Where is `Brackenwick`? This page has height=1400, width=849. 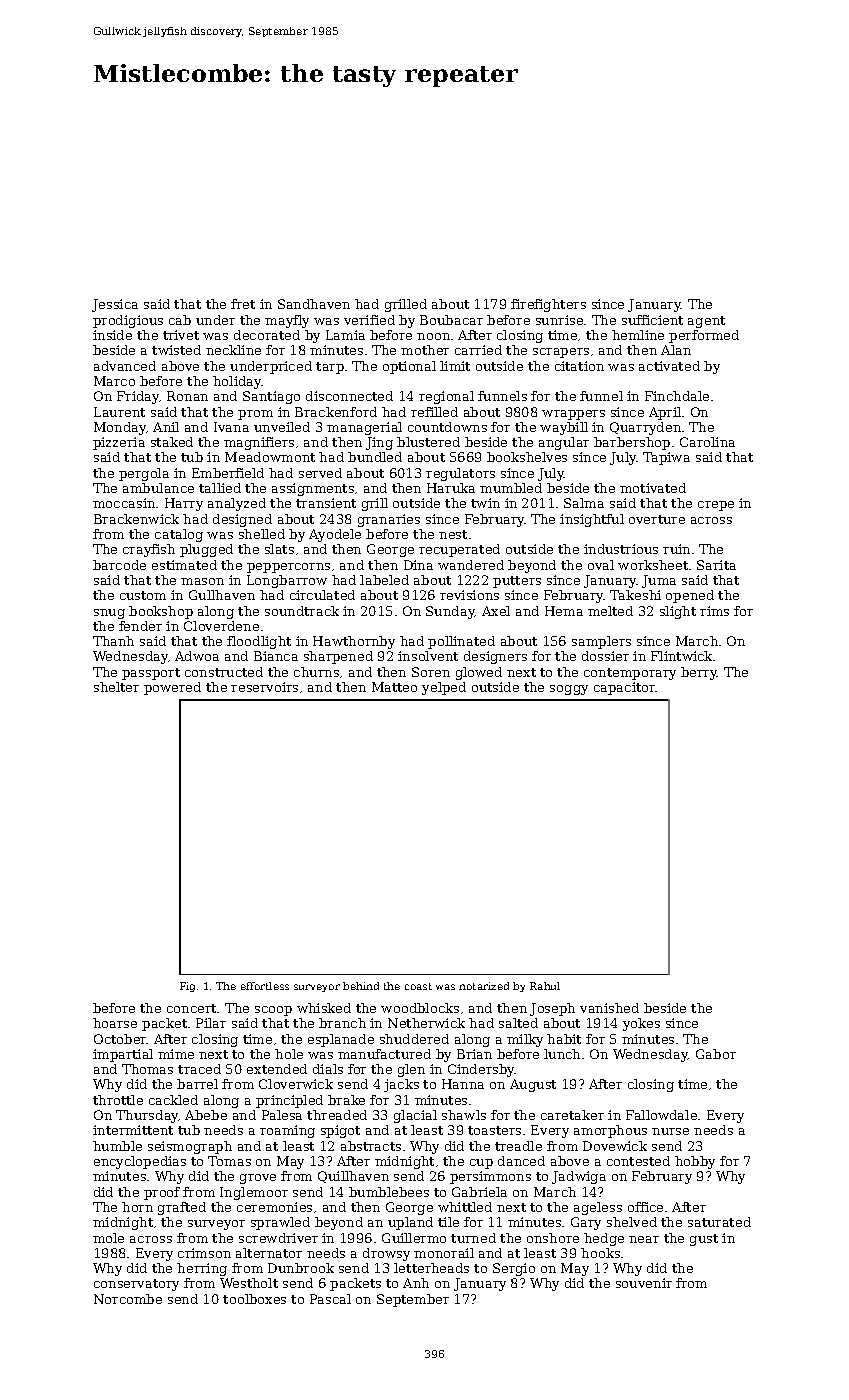
Brackenwick is located at coordinates (136, 519).
